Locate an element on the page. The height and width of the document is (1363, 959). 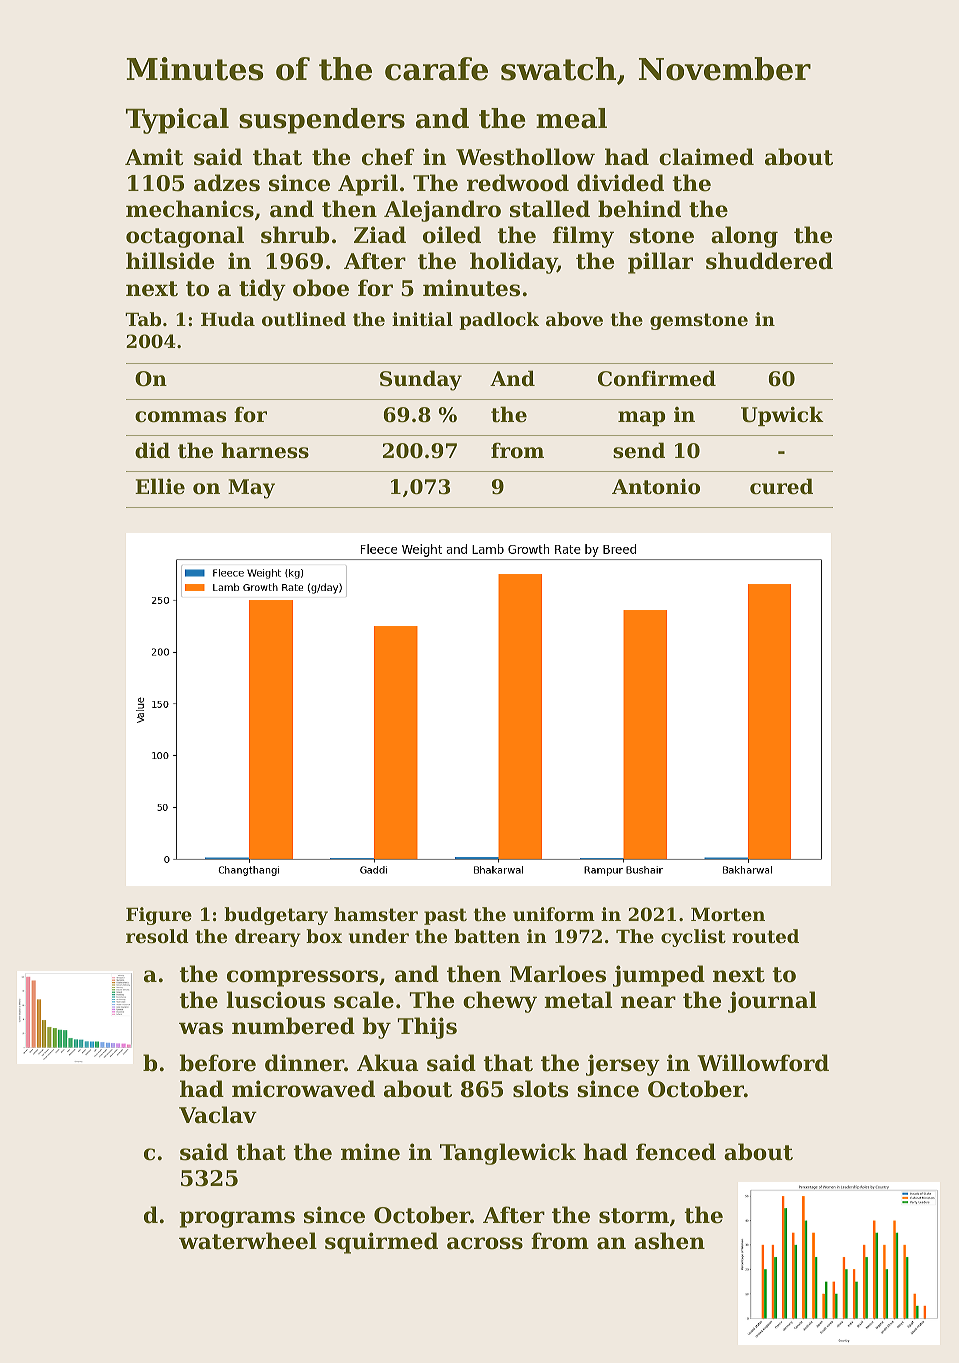
dreary is located at coordinates (268, 938).
